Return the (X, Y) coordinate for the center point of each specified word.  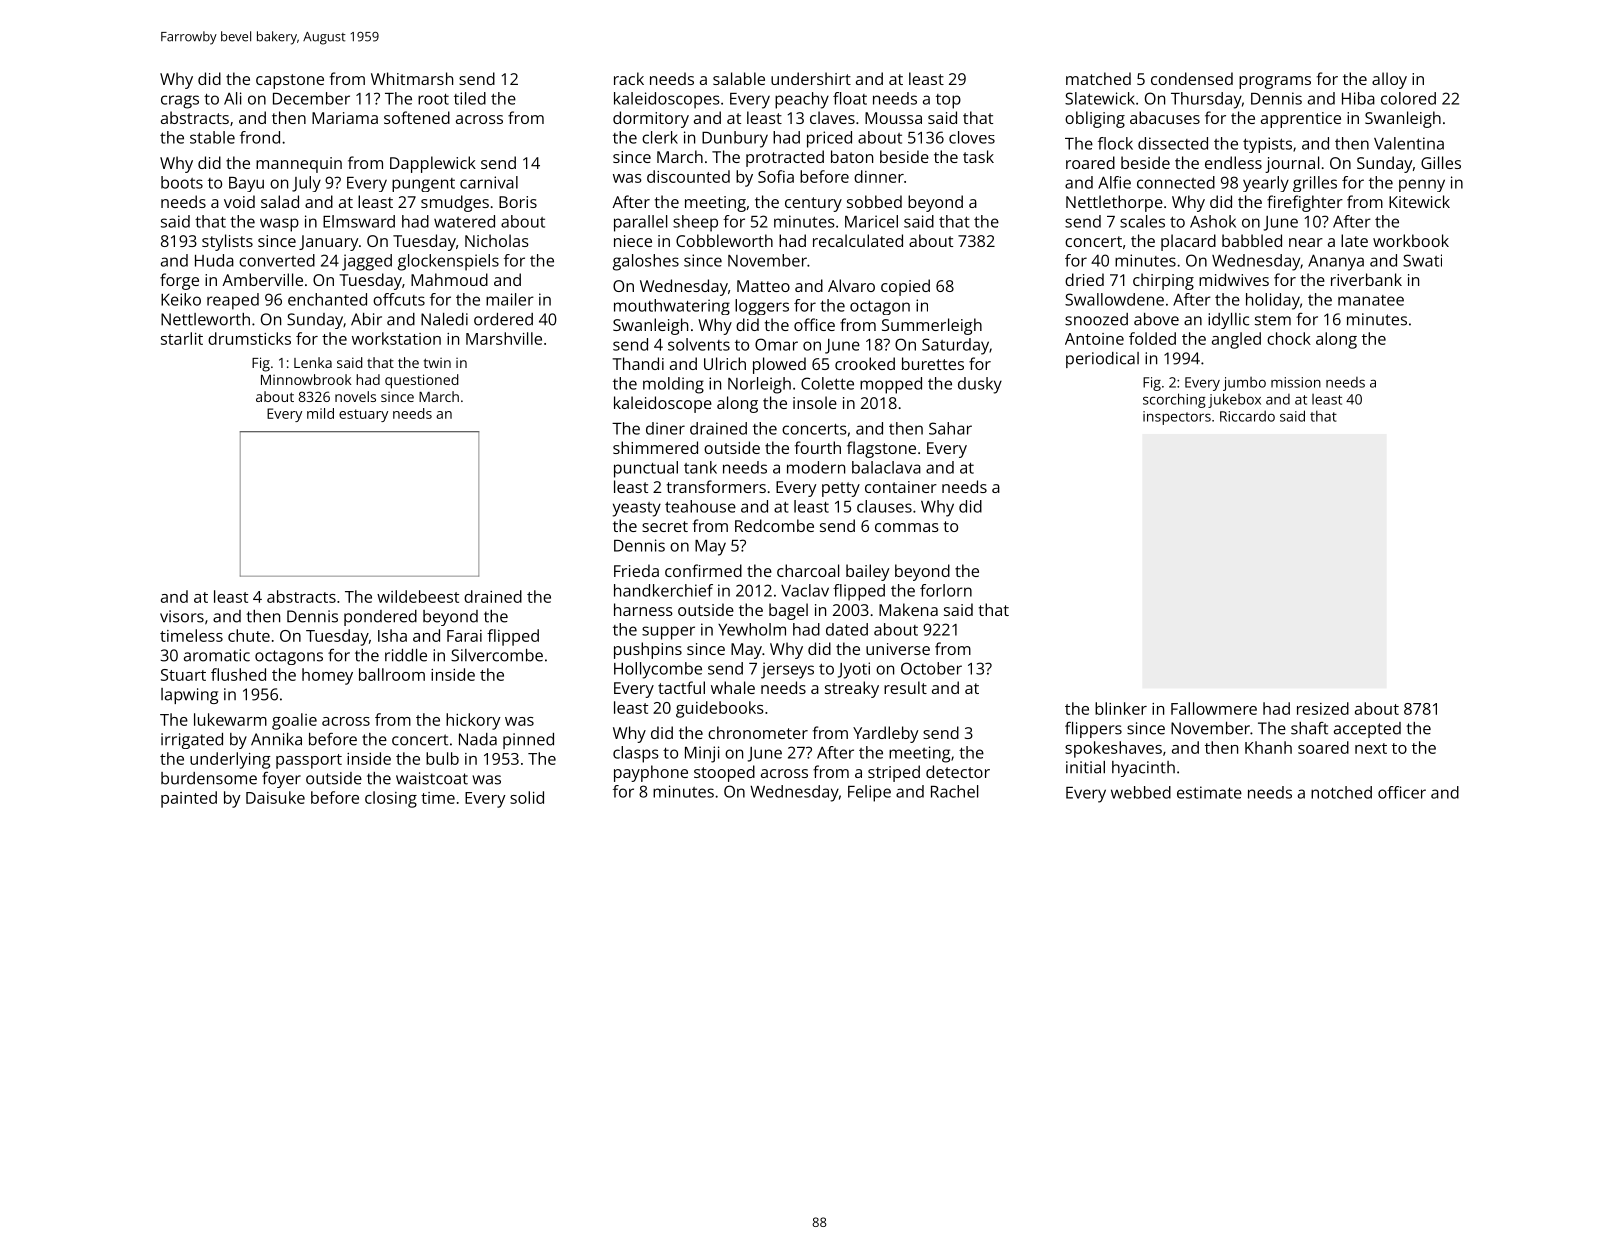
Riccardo (1247, 416)
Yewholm (752, 629)
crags (180, 102)
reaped (233, 301)
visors (182, 616)
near (1306, 242)
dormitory (651, 119)
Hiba (1358, 98)
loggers (762, 307)
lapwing (189, 696)
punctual (646, 469)
